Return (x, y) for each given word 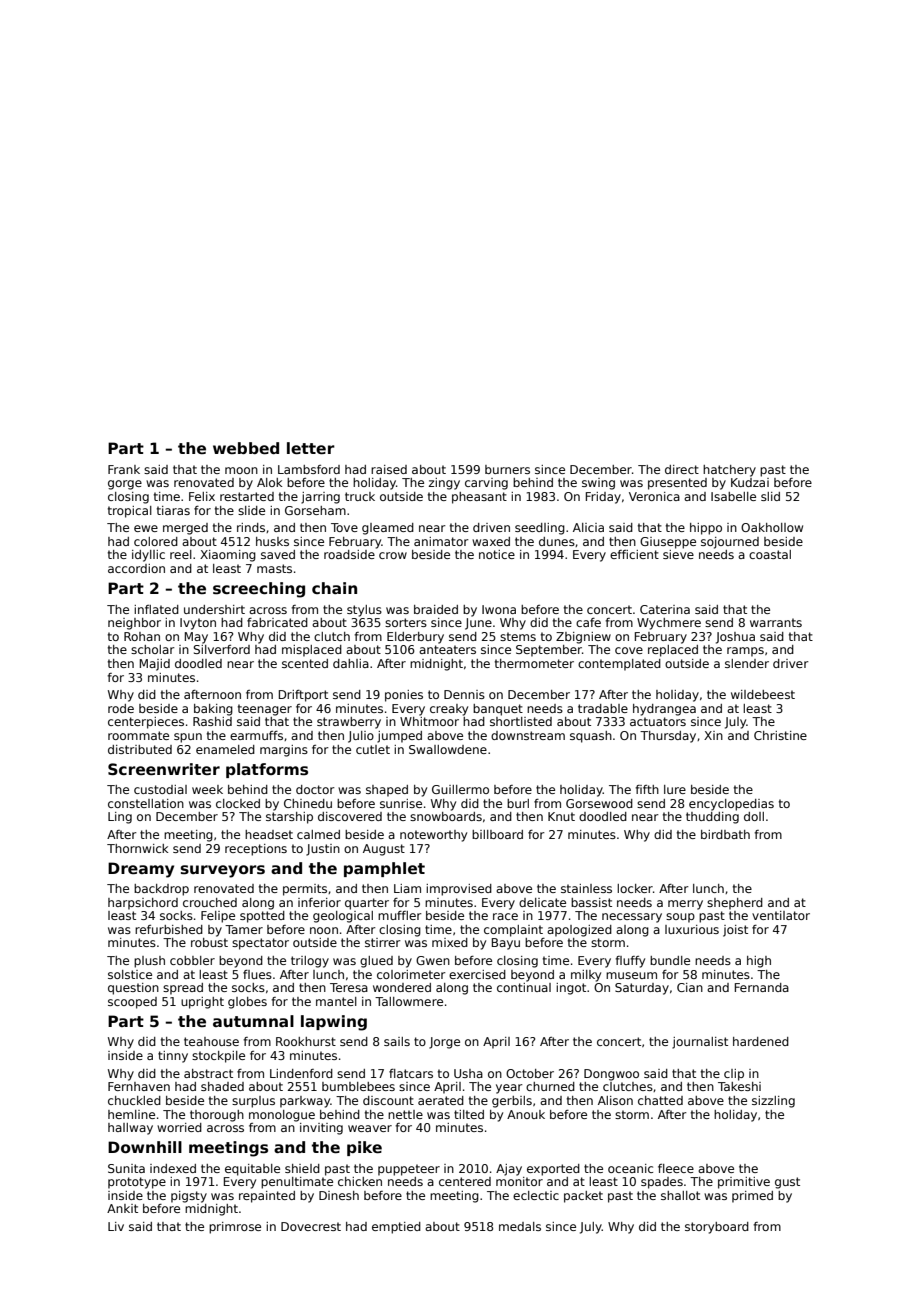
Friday (603, 498)
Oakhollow (772, 527)
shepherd (735, 904)
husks (272, 541)
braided (436, 609)
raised (389, 469)
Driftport (303, 696)
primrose (235, 1228)
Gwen (433, 960)
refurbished (169, 929)
